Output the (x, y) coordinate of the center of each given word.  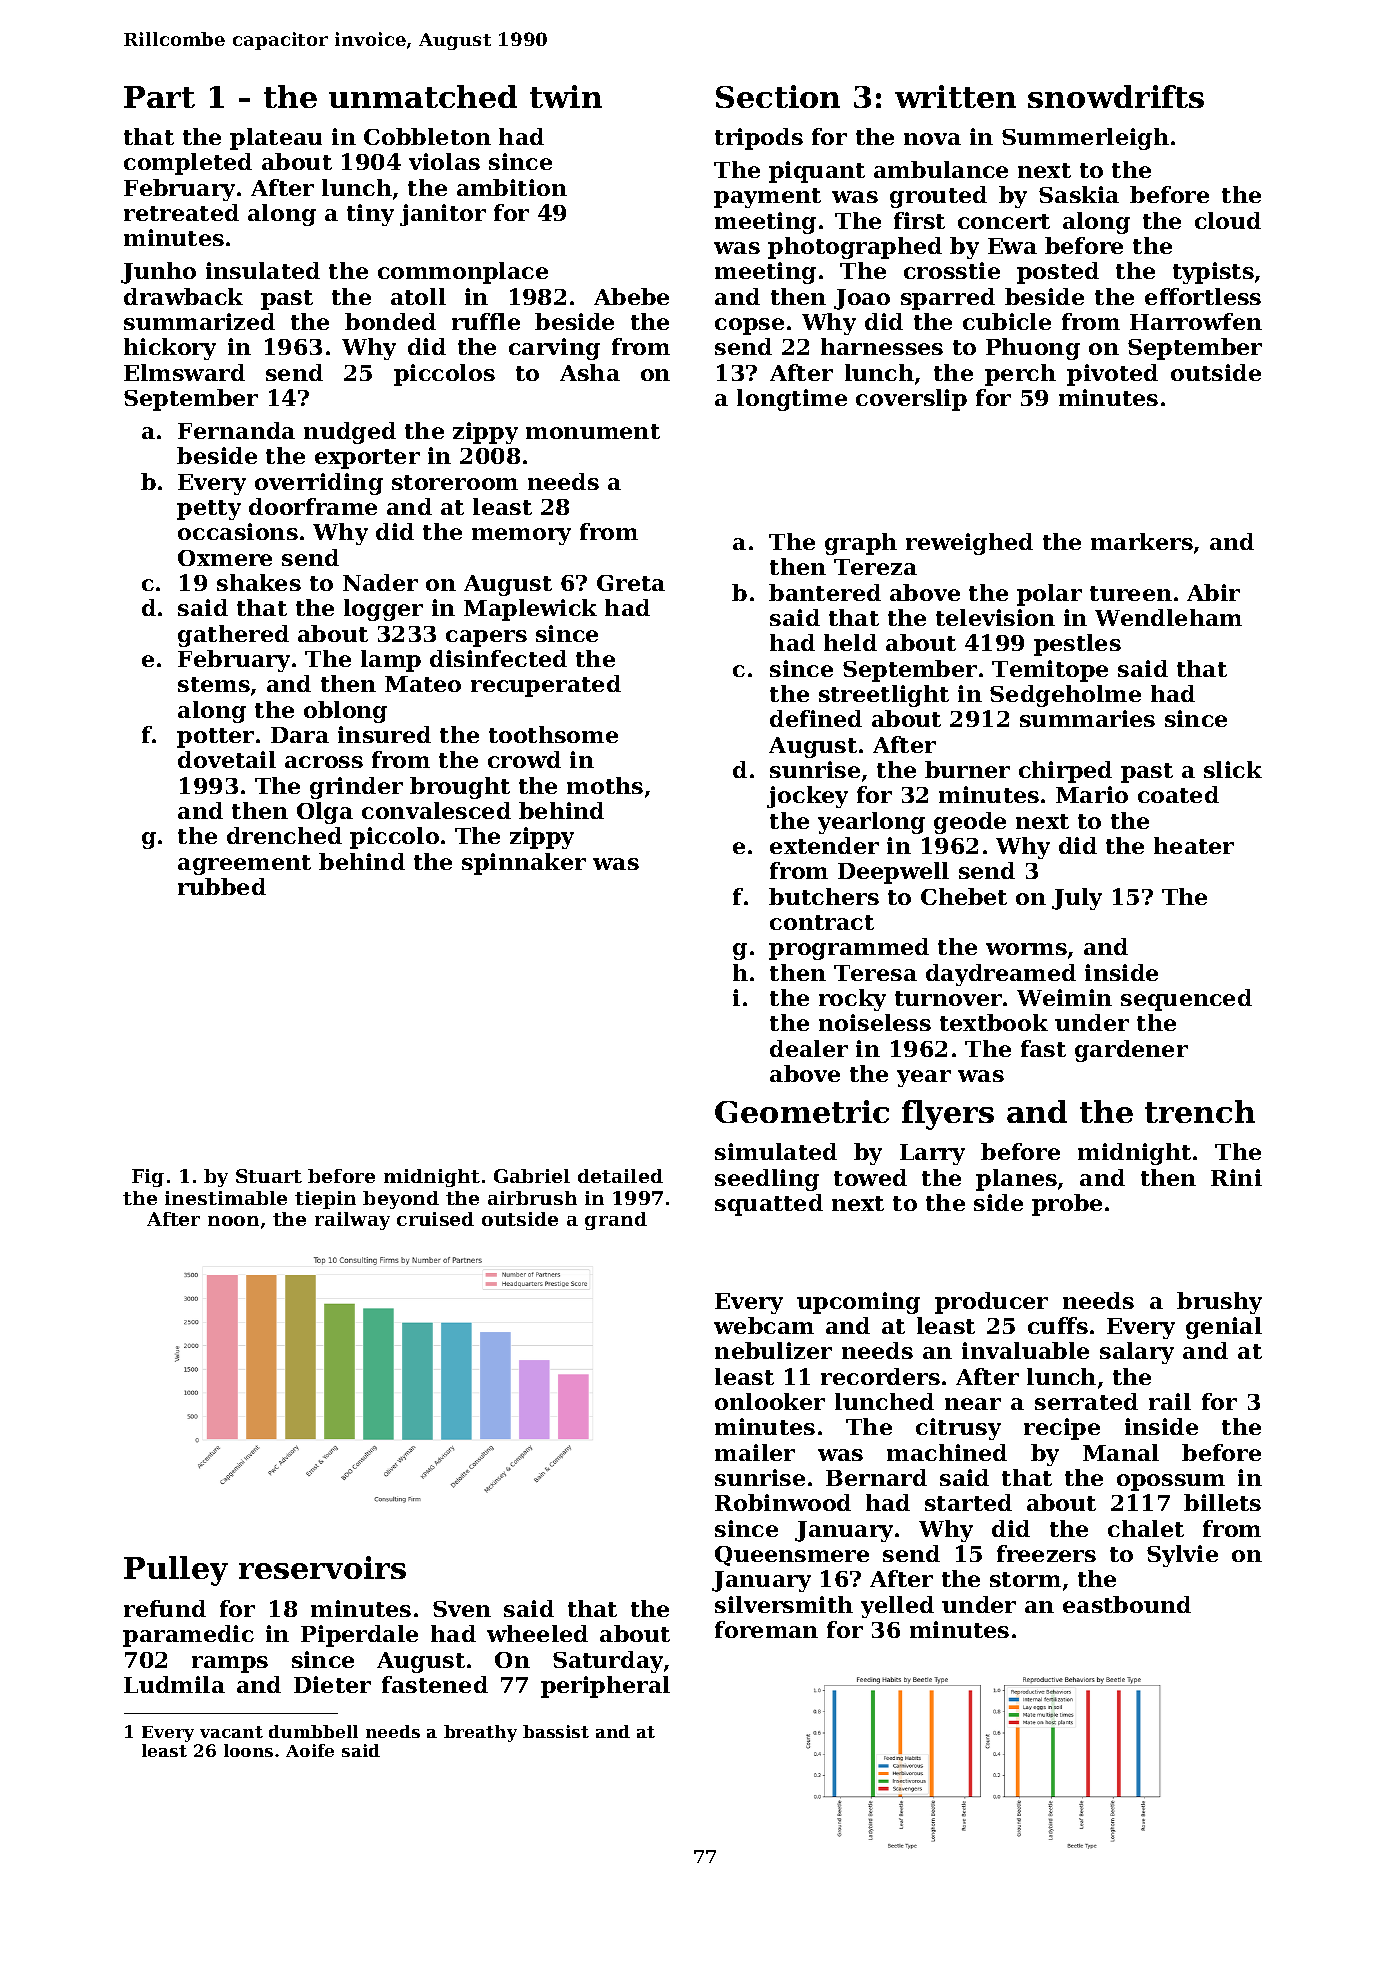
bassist (556, 1731)
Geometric (802, 1111)
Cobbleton (427, 136)
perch (1020, 375)
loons (248, 1750)
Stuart (269, 1176)
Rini (1236, 1177)
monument (593, 431)
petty (209, 510)
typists (1213, 273)
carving (554, 349)
